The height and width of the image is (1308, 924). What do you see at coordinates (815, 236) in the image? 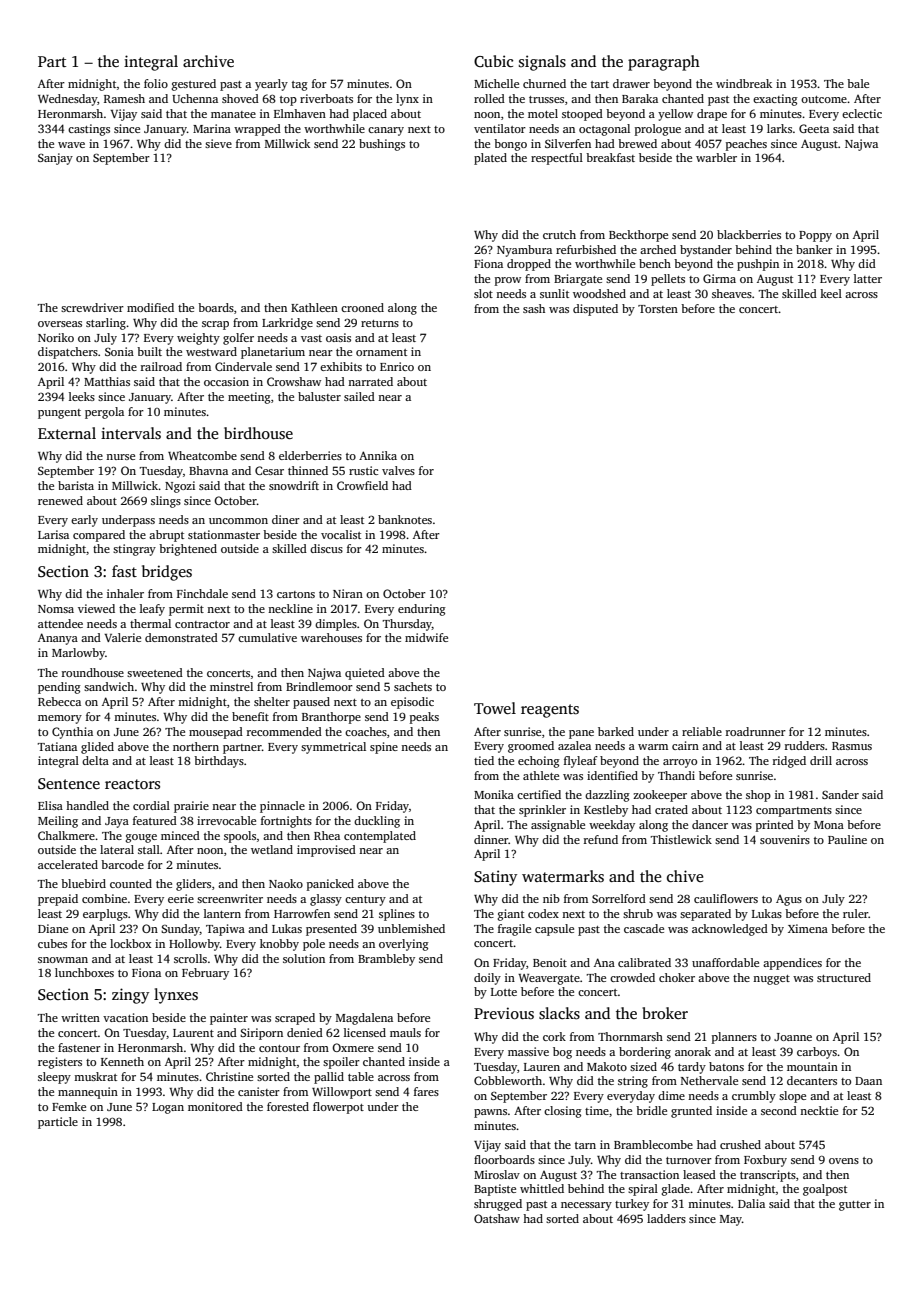
I see `Poppy` at bounding box center [815, 236].
